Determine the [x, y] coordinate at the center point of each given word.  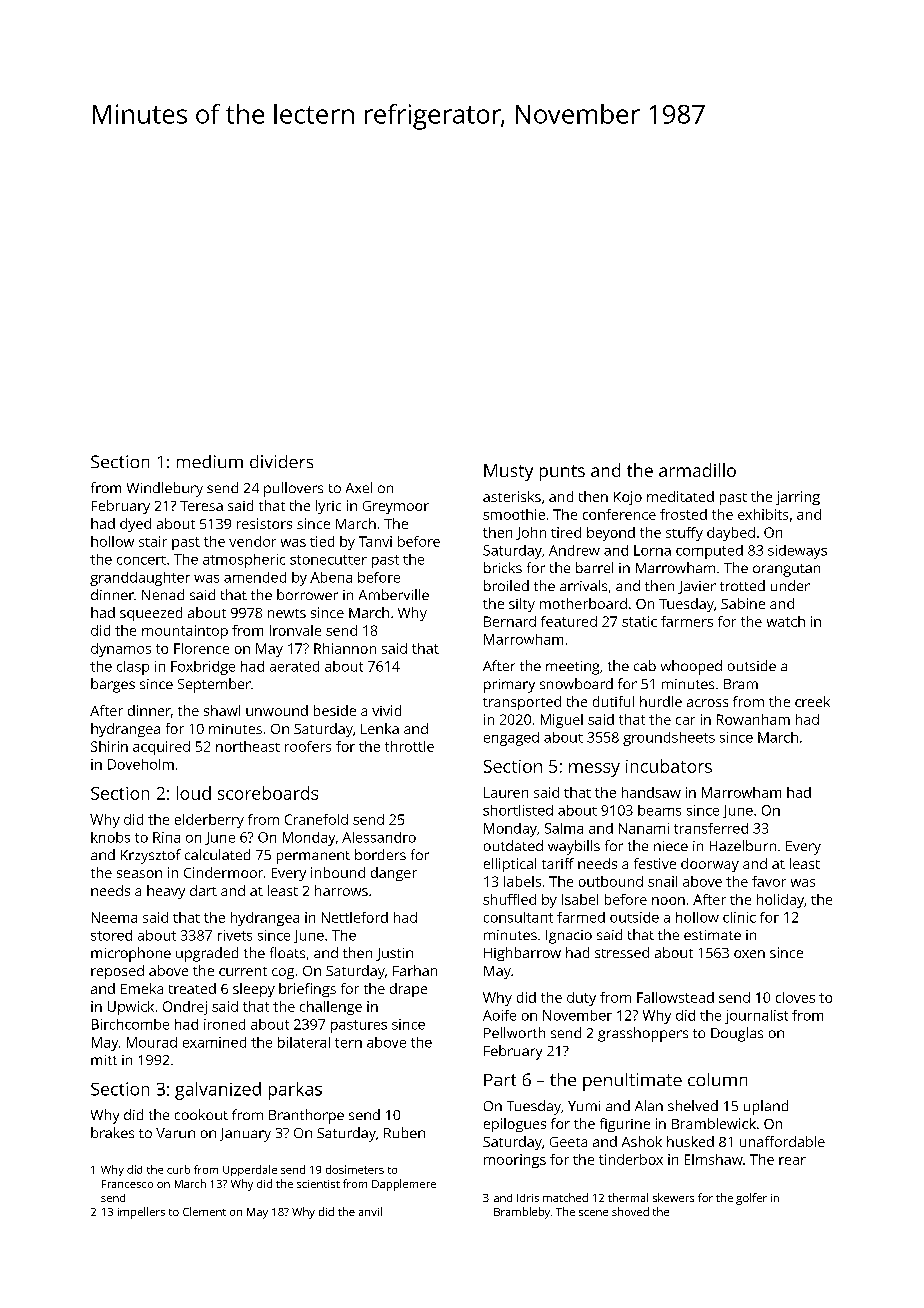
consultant [518, 917]
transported [522, 703]
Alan [649, 1105]
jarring [798, 498]
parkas [295, 1091]
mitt [104, 1060]
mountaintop [185, 632]
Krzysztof [151, 856]
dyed [135, 525]
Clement [204, 1211]
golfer [751, 1199]
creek [812, 701]
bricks [503, 567]
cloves [795, 997]
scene [593, 1213]
